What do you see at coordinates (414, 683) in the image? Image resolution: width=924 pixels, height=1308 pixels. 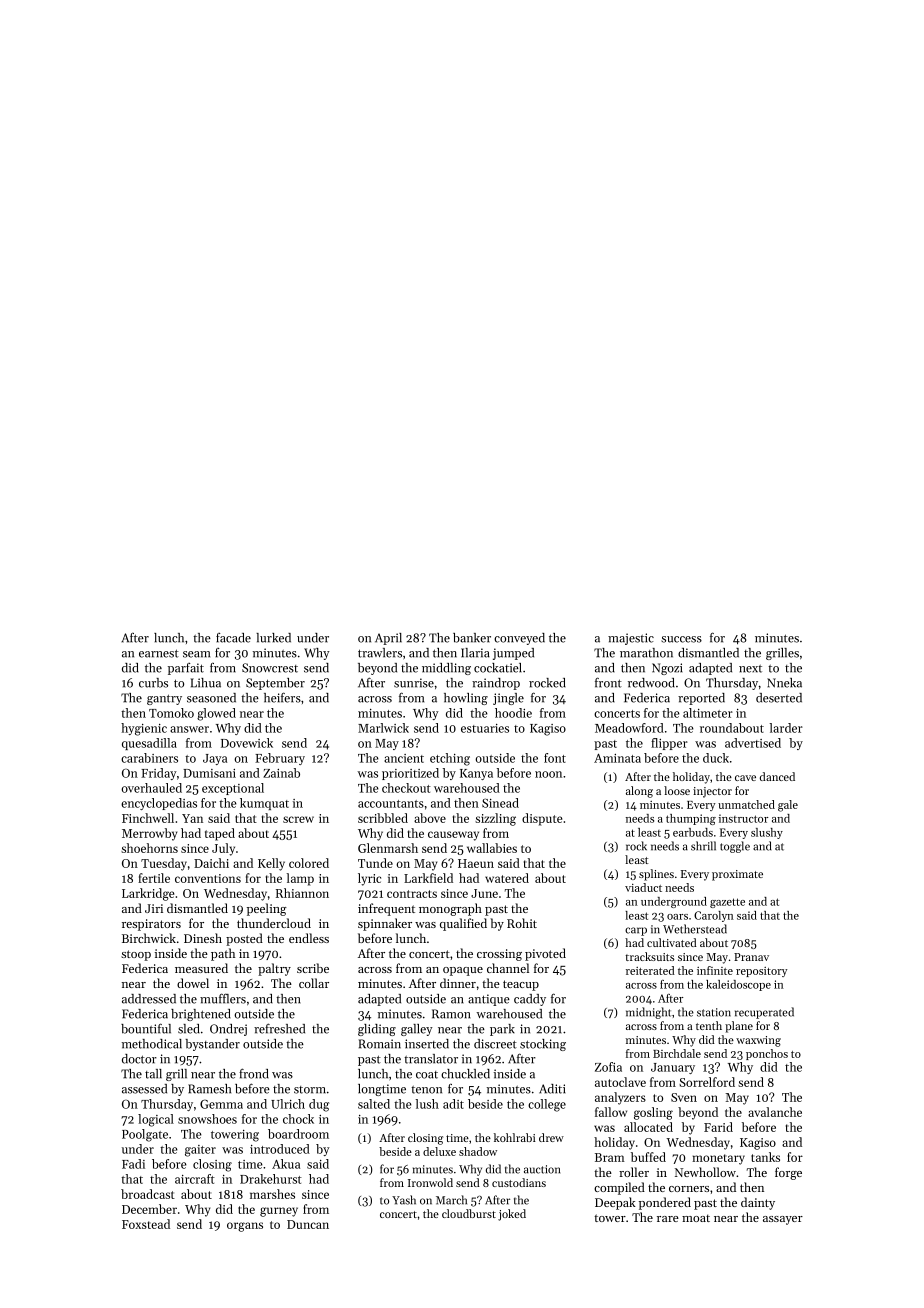 I see `sunrise` at bounding box center [414, 683].
